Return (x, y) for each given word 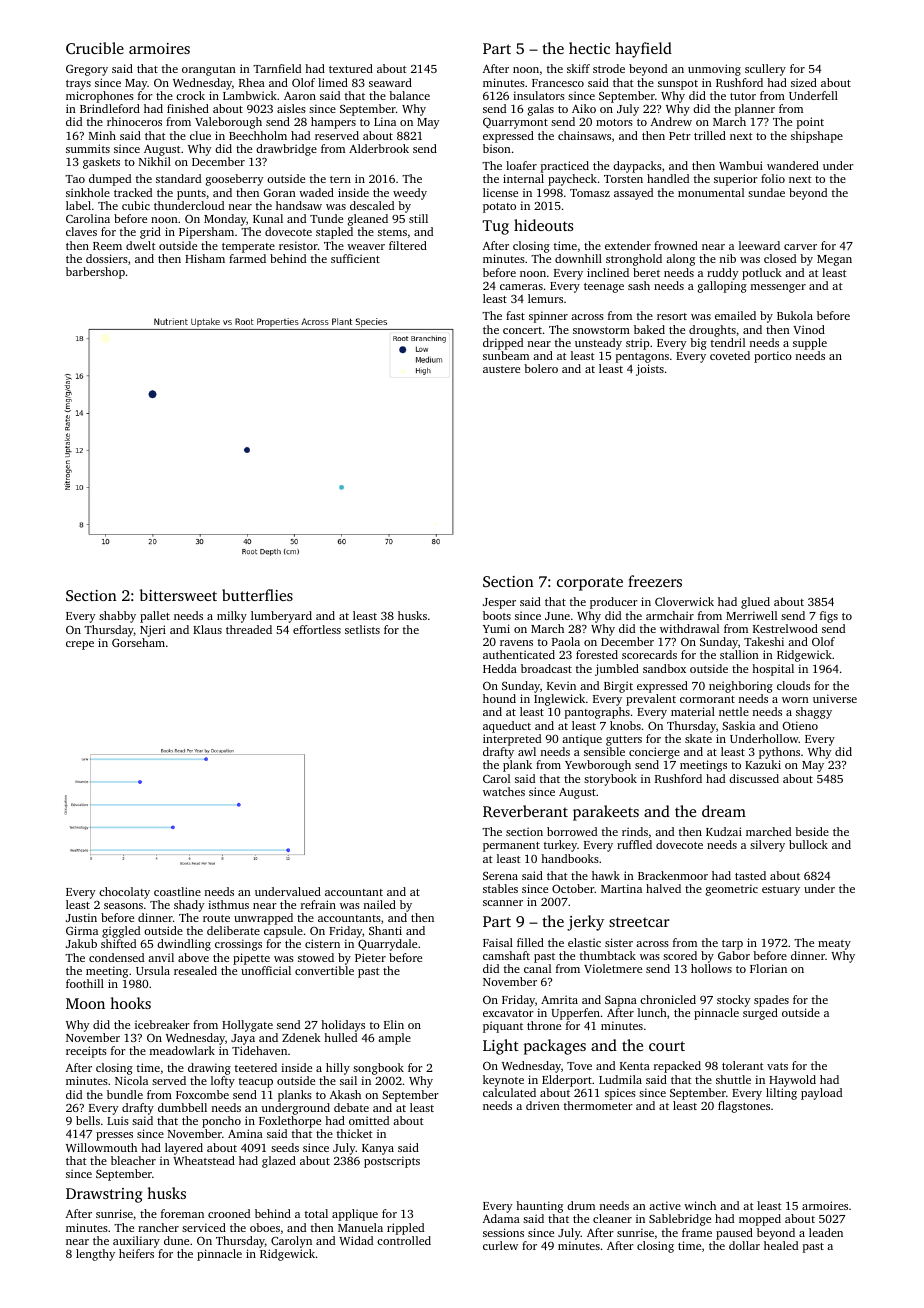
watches (504, 791)
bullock (808, 844)
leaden (826, 1232)
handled (668, 178)
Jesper (499, 603)
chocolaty (124, 893)
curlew (500, 1245)
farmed (247, 258)
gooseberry (234, 180)
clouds (793, 685)
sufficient (355, 258)
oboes (265, 1227)
